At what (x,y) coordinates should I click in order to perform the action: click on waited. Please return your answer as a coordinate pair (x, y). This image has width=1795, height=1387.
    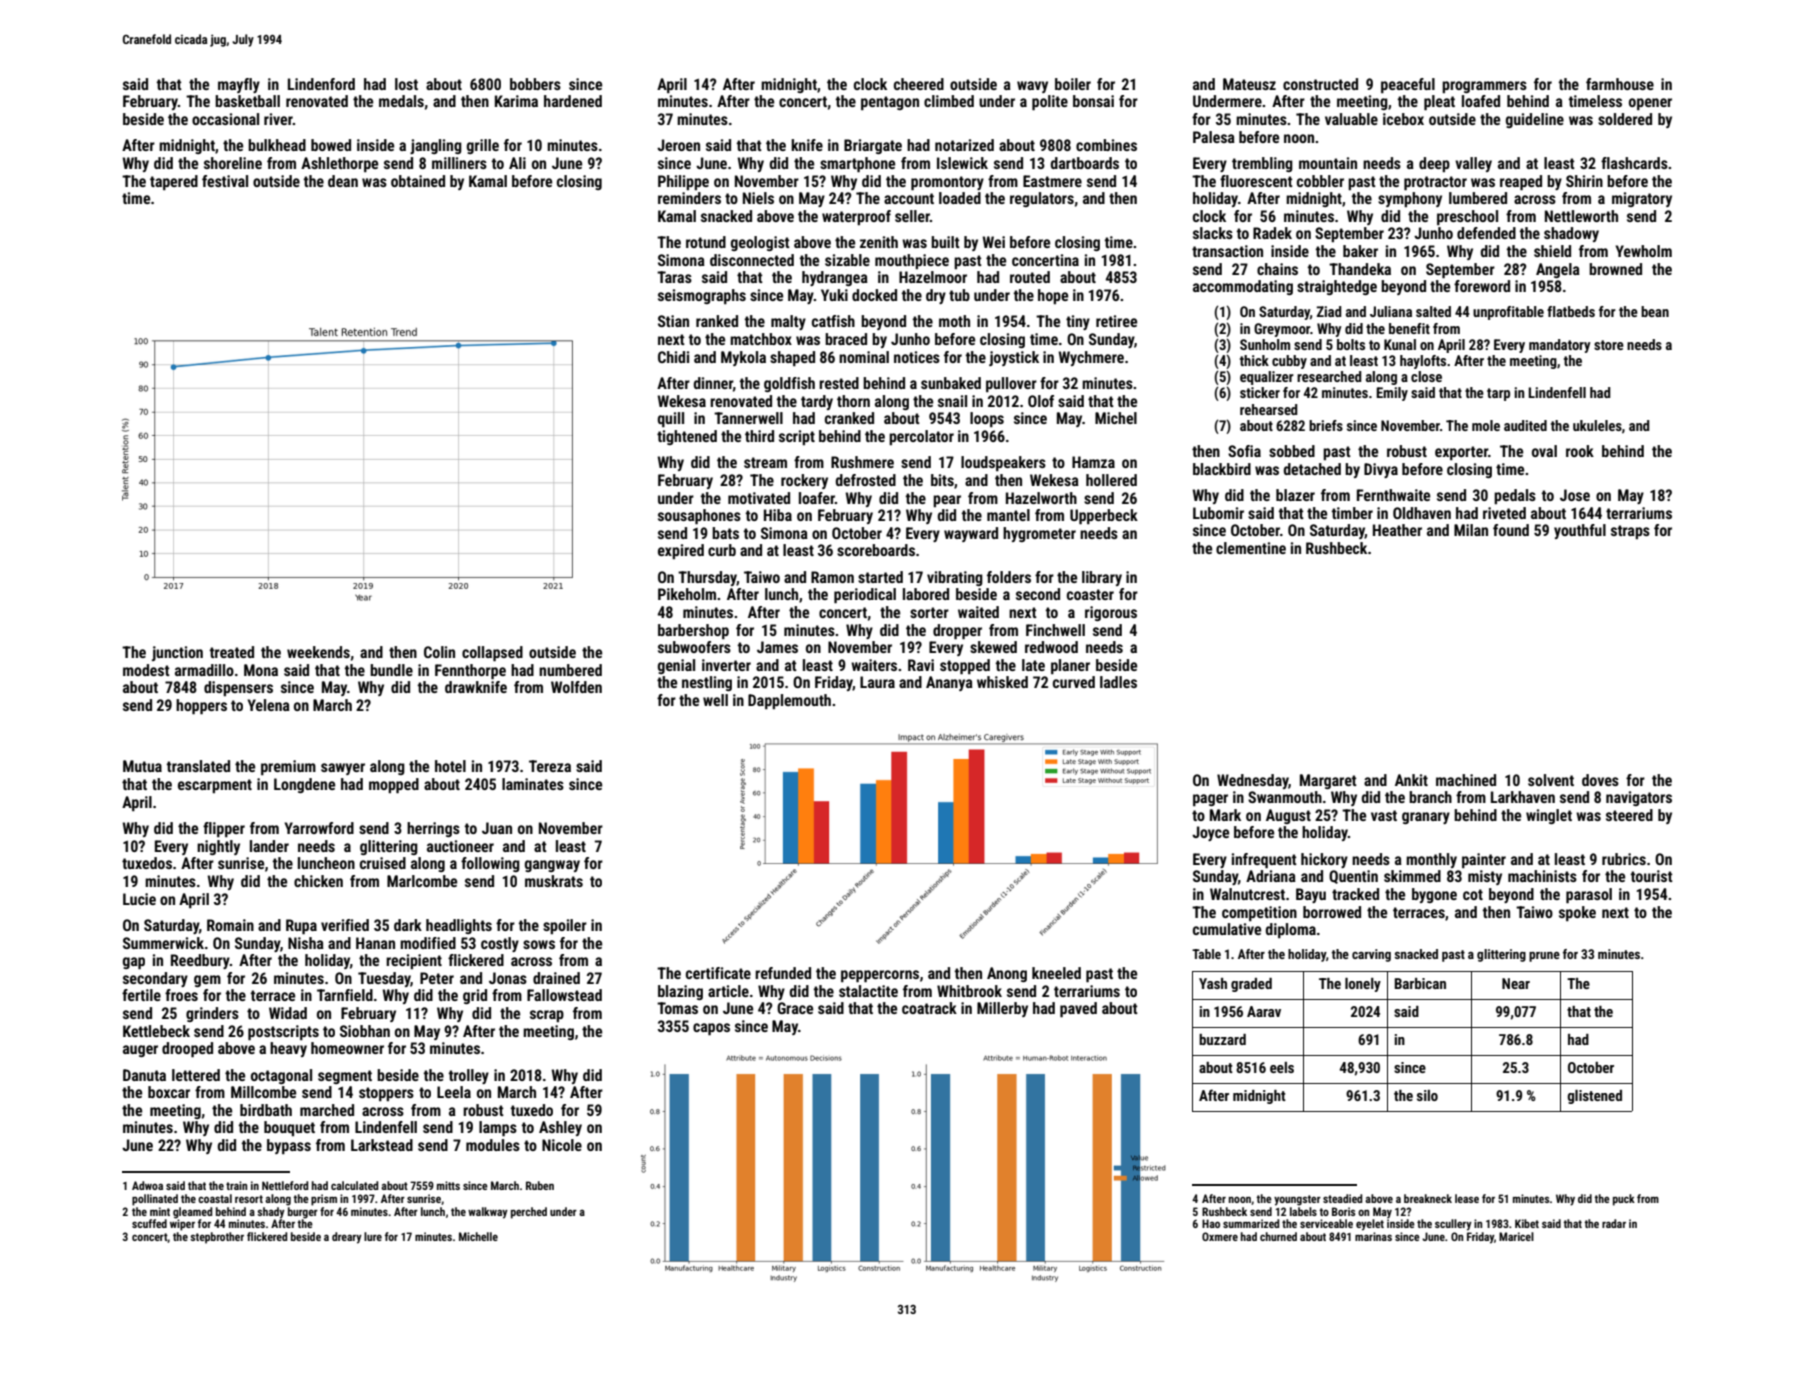
    Looking at the image, I should click on (978, 612).
